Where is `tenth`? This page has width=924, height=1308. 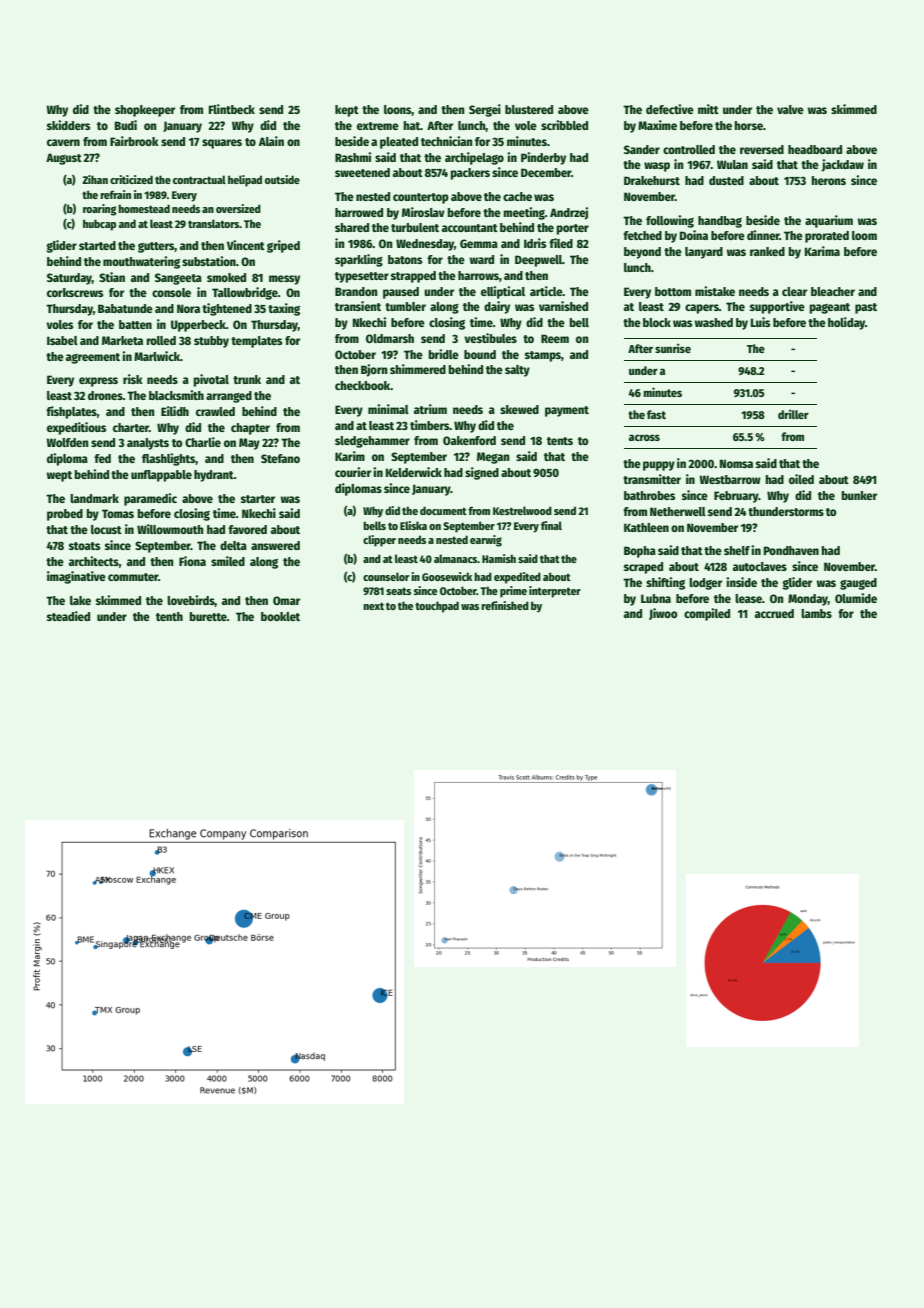 tenth is located at coordinates (169, 616).
